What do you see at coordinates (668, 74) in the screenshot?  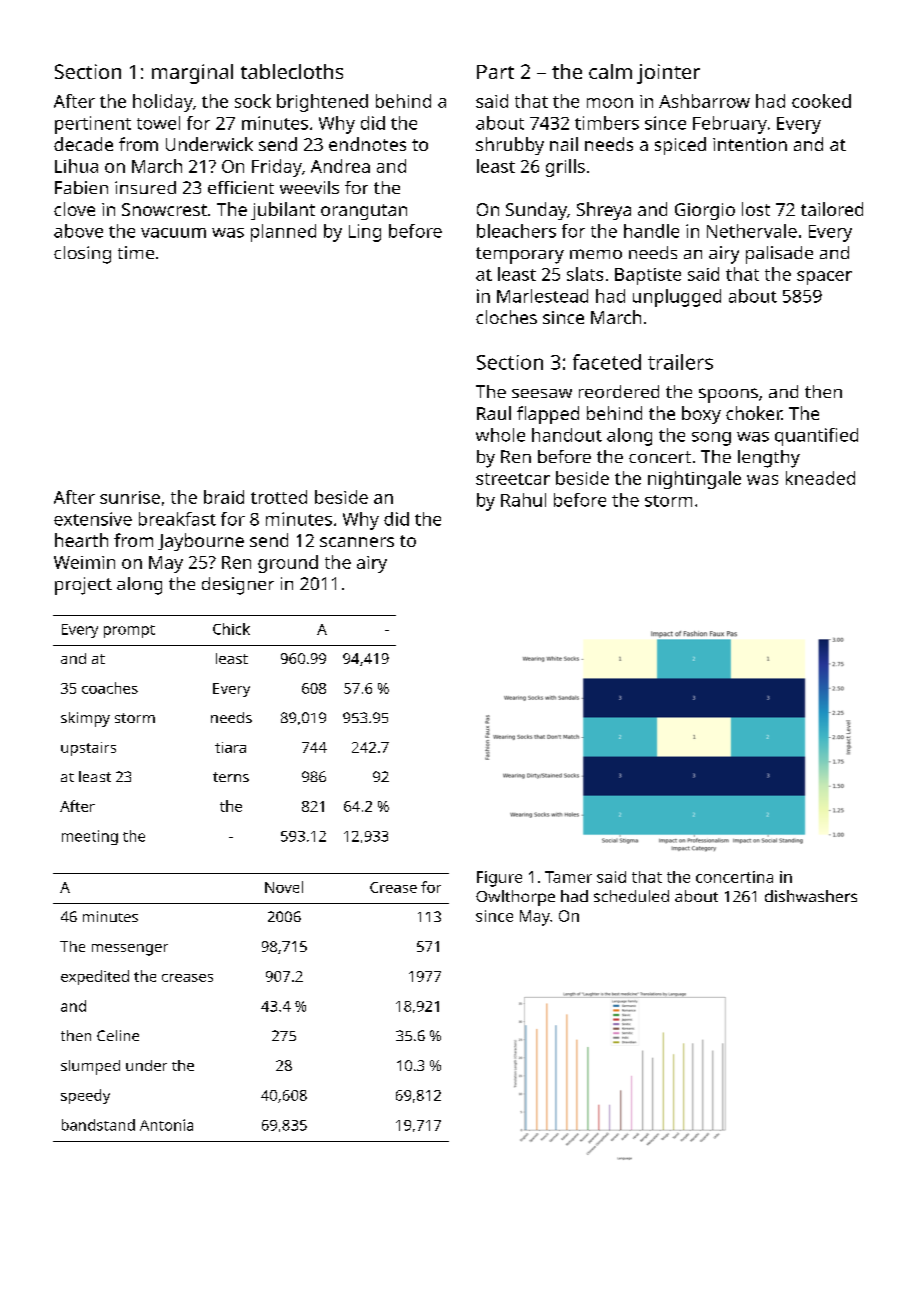 I see `jointer` at bounding box center [668, 74].
